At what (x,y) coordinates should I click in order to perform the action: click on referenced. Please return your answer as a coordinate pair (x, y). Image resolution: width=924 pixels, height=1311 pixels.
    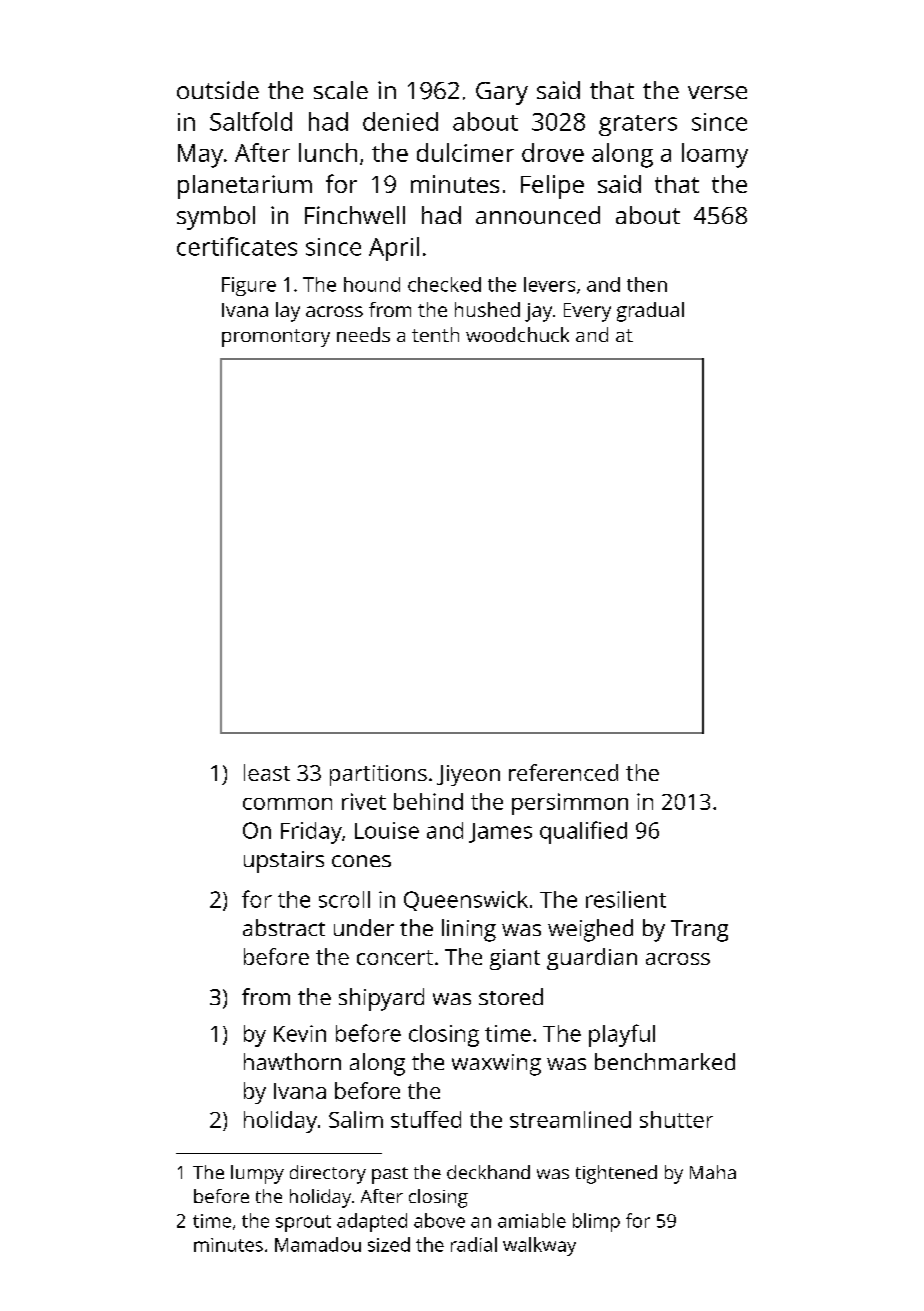
    Looking at the image, I should click on (563, 772).
